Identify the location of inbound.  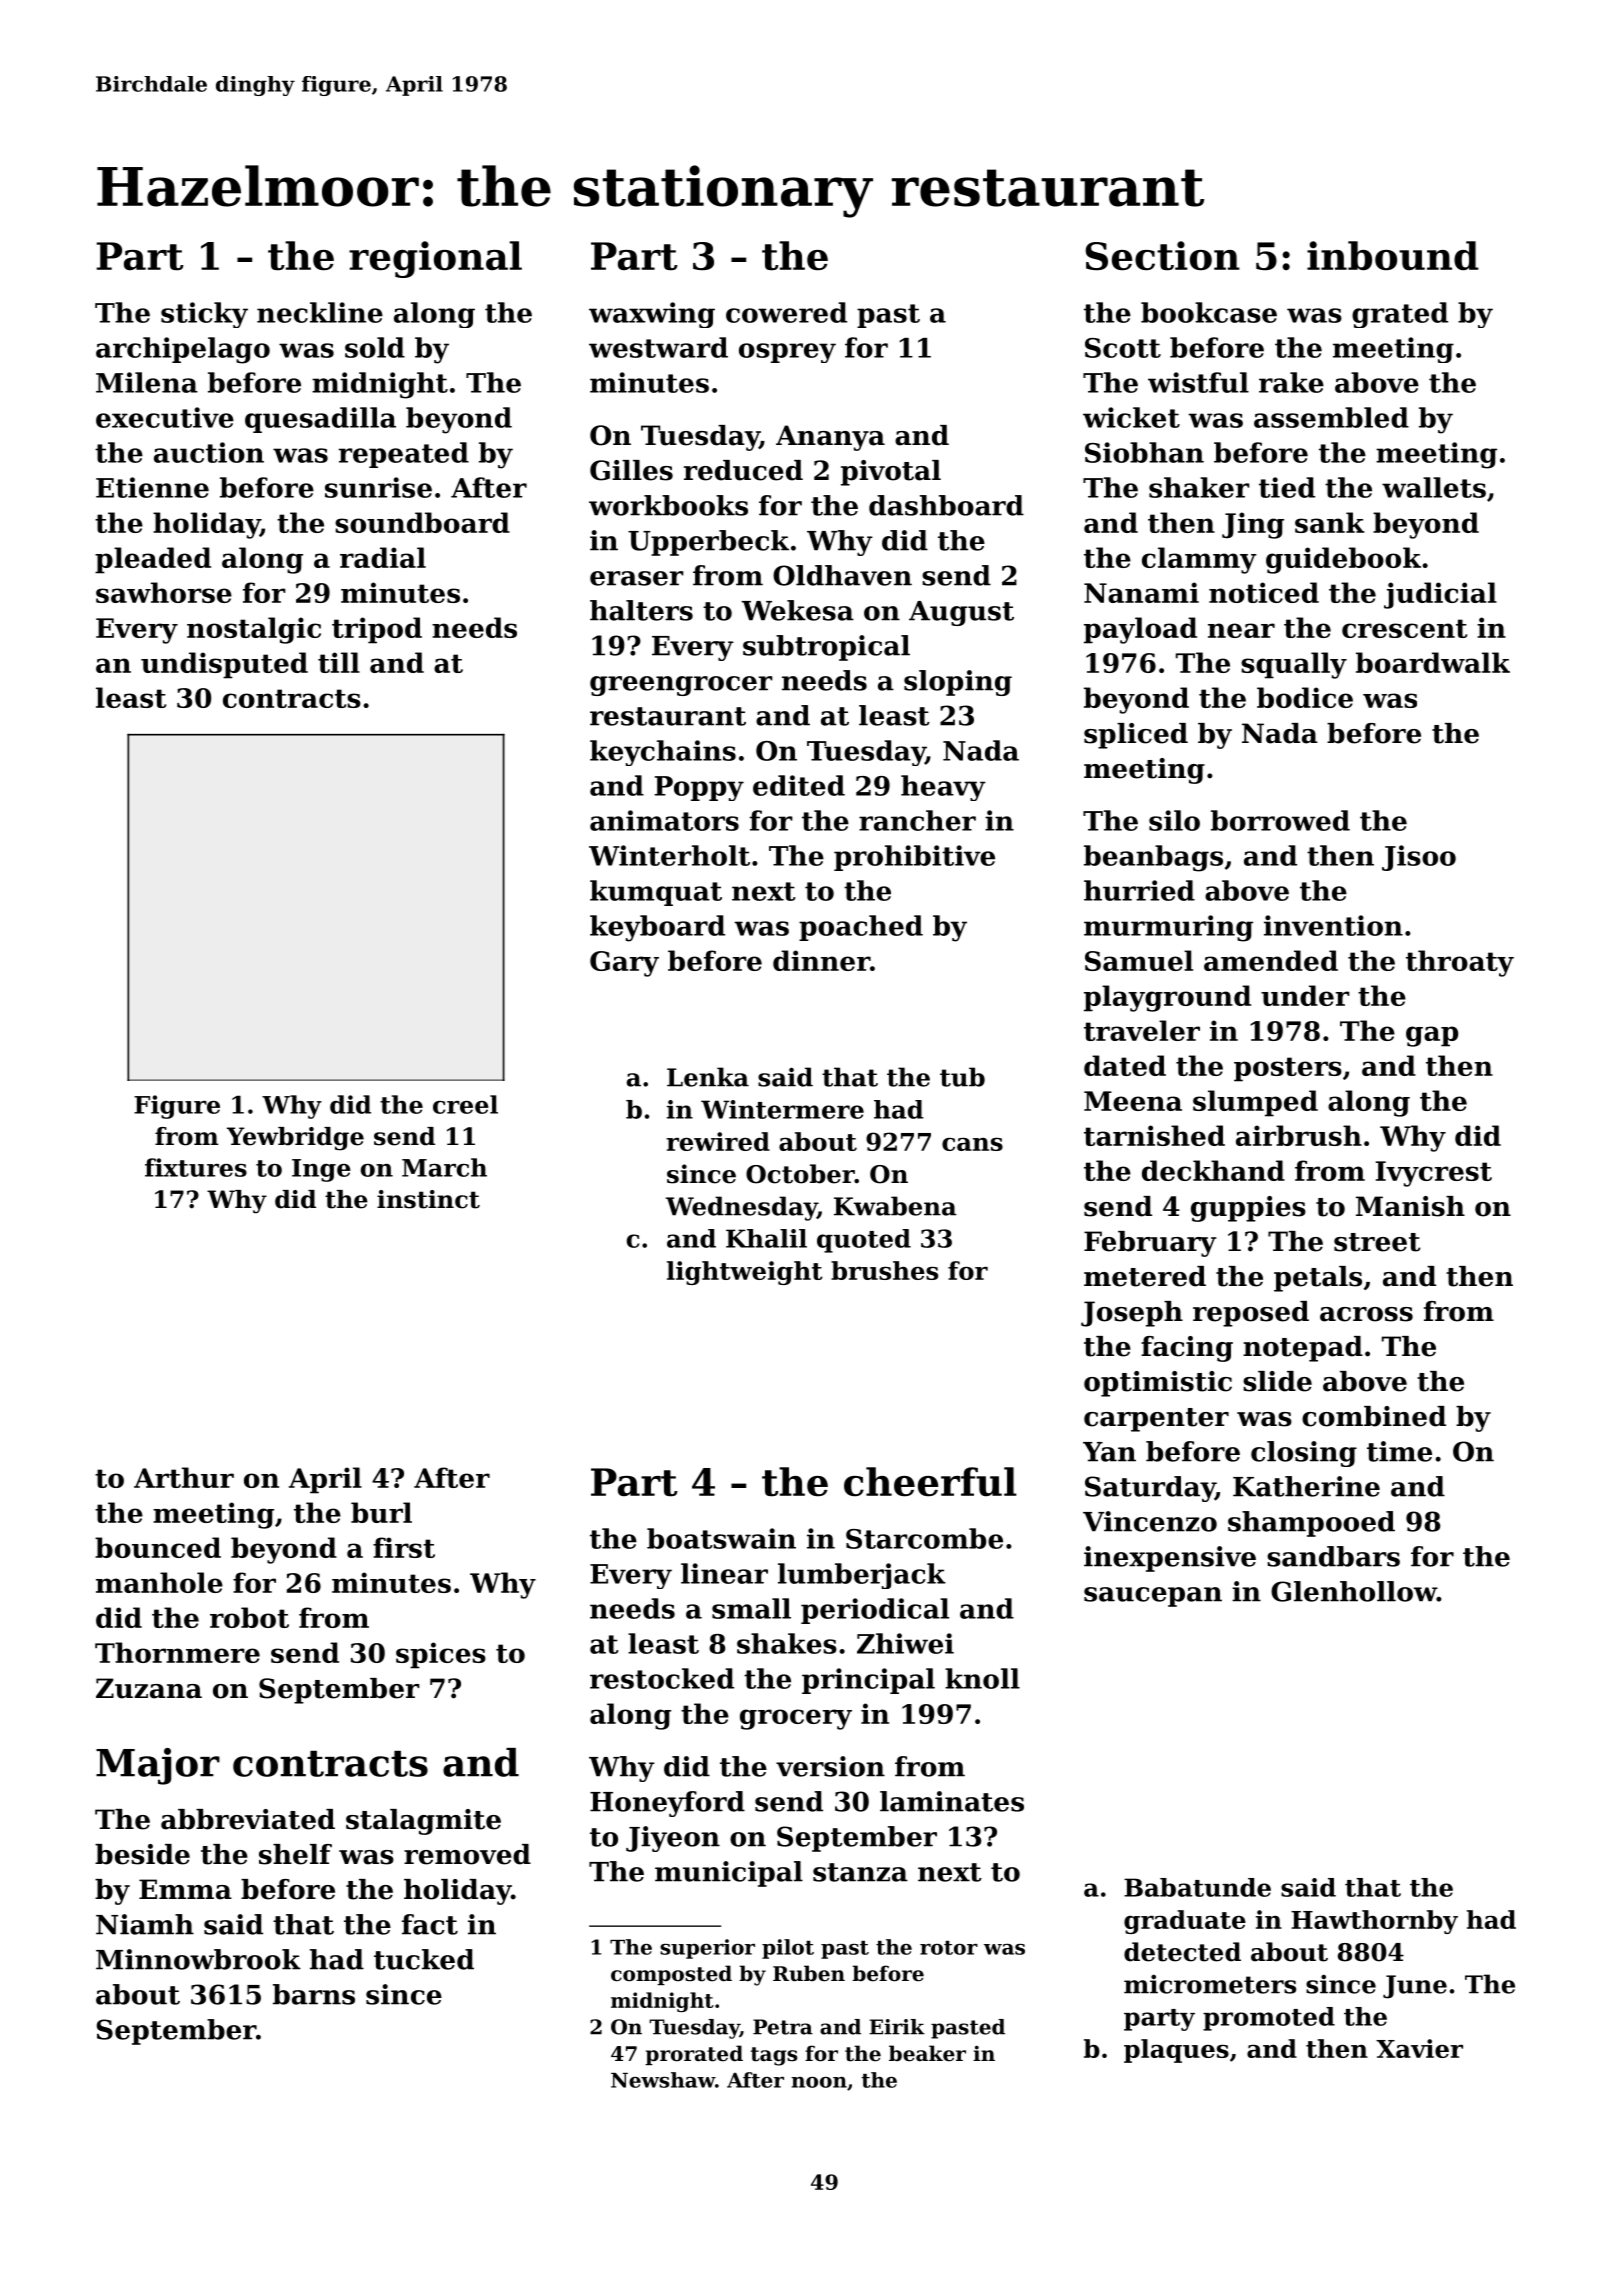
(1393, 256).
